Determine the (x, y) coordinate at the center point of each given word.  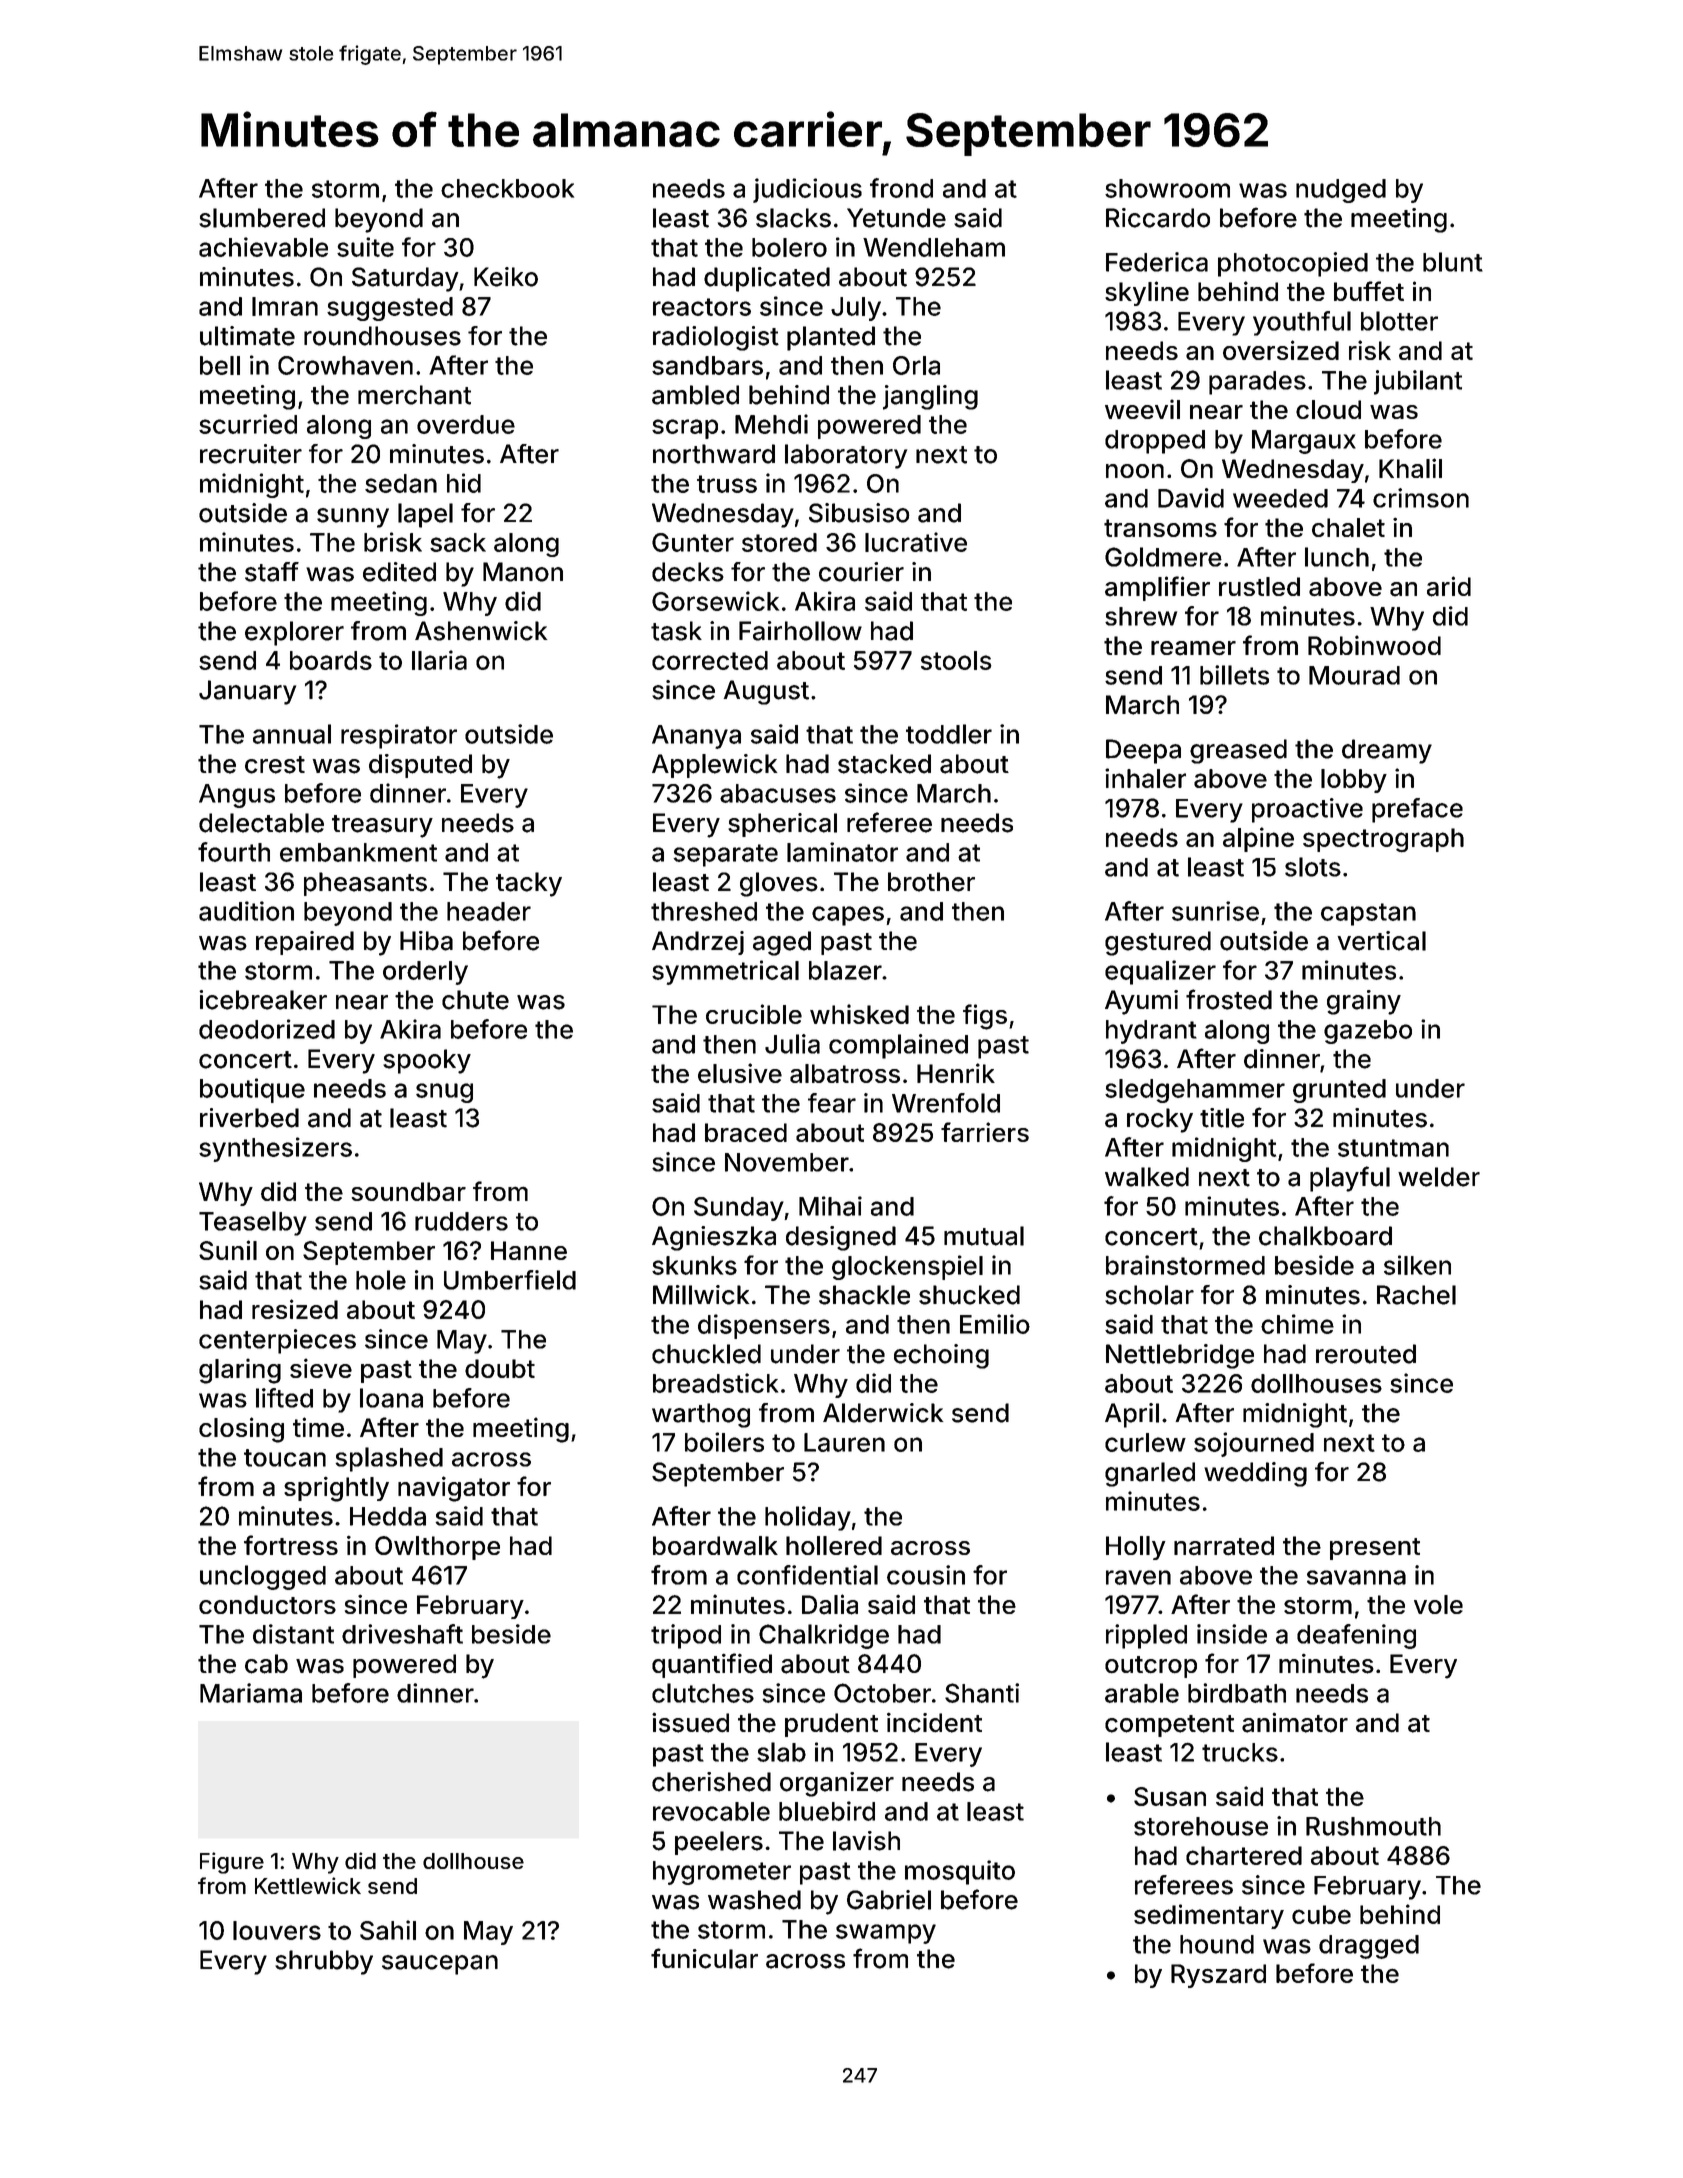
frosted (1229, 999)
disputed (420, 766)
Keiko (506, 277)
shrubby (324, 1962)
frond (901, 188)
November (787, 1162)
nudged (1341, 191)
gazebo (1368, 1032)
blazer (845, 970)
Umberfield (510, 1280)
